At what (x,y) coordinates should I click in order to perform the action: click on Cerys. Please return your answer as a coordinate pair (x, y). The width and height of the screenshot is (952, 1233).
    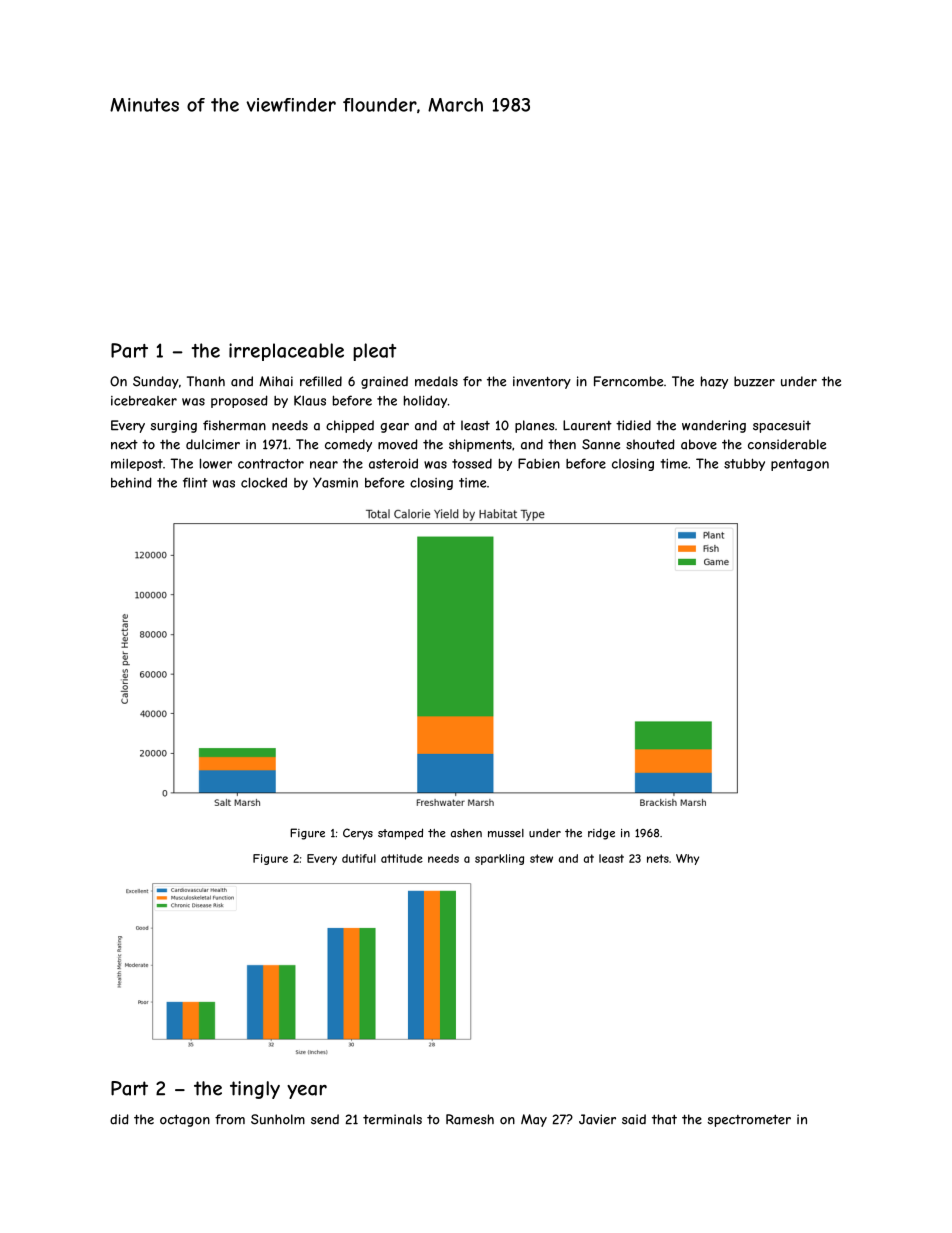
    Looking at the image, I should click on (358, 834).
